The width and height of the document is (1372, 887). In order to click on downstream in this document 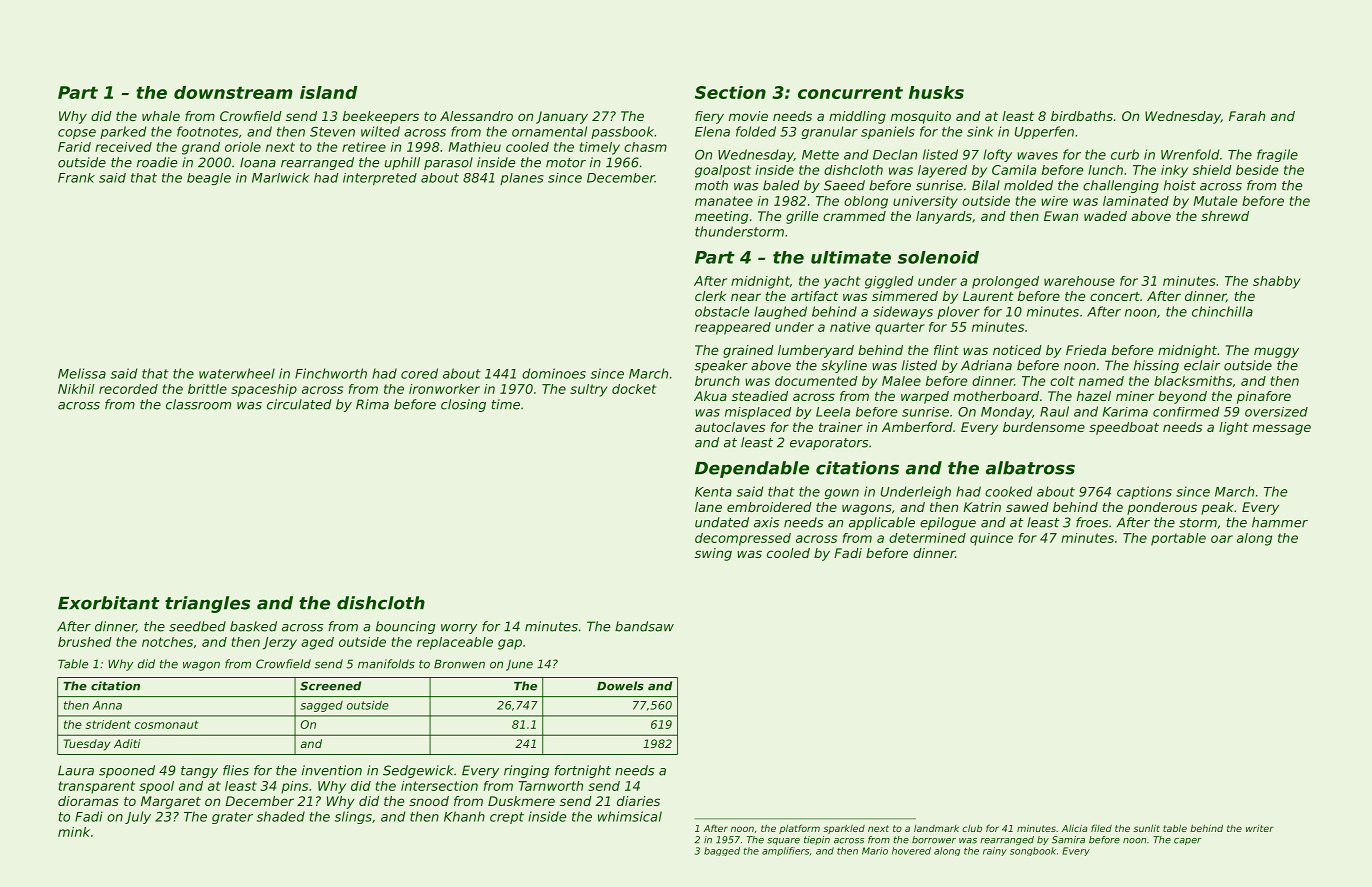, I will do `click(233, 92)`.
